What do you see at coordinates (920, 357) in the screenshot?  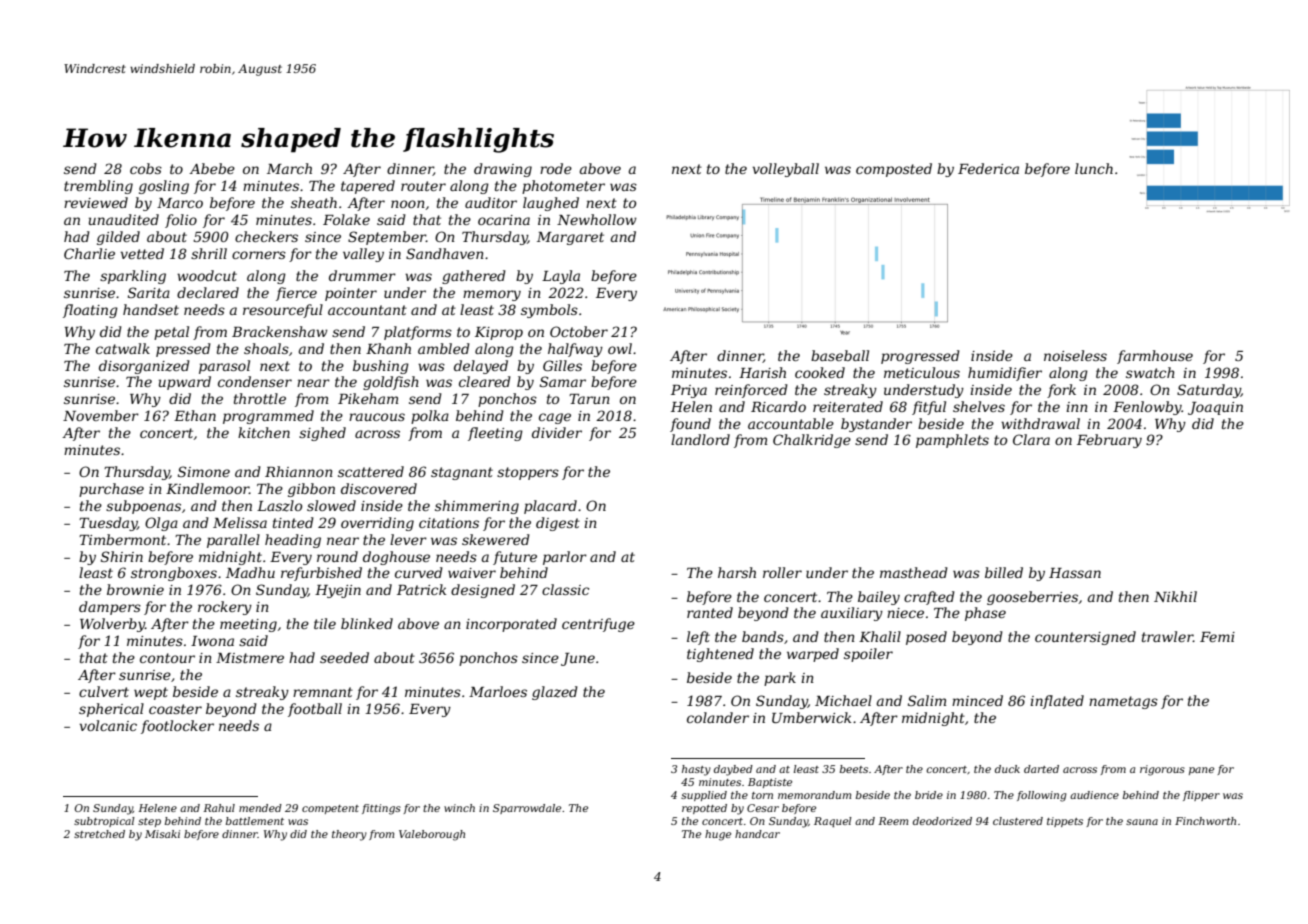 I see `progressed` at bounding box center [920, 357].
